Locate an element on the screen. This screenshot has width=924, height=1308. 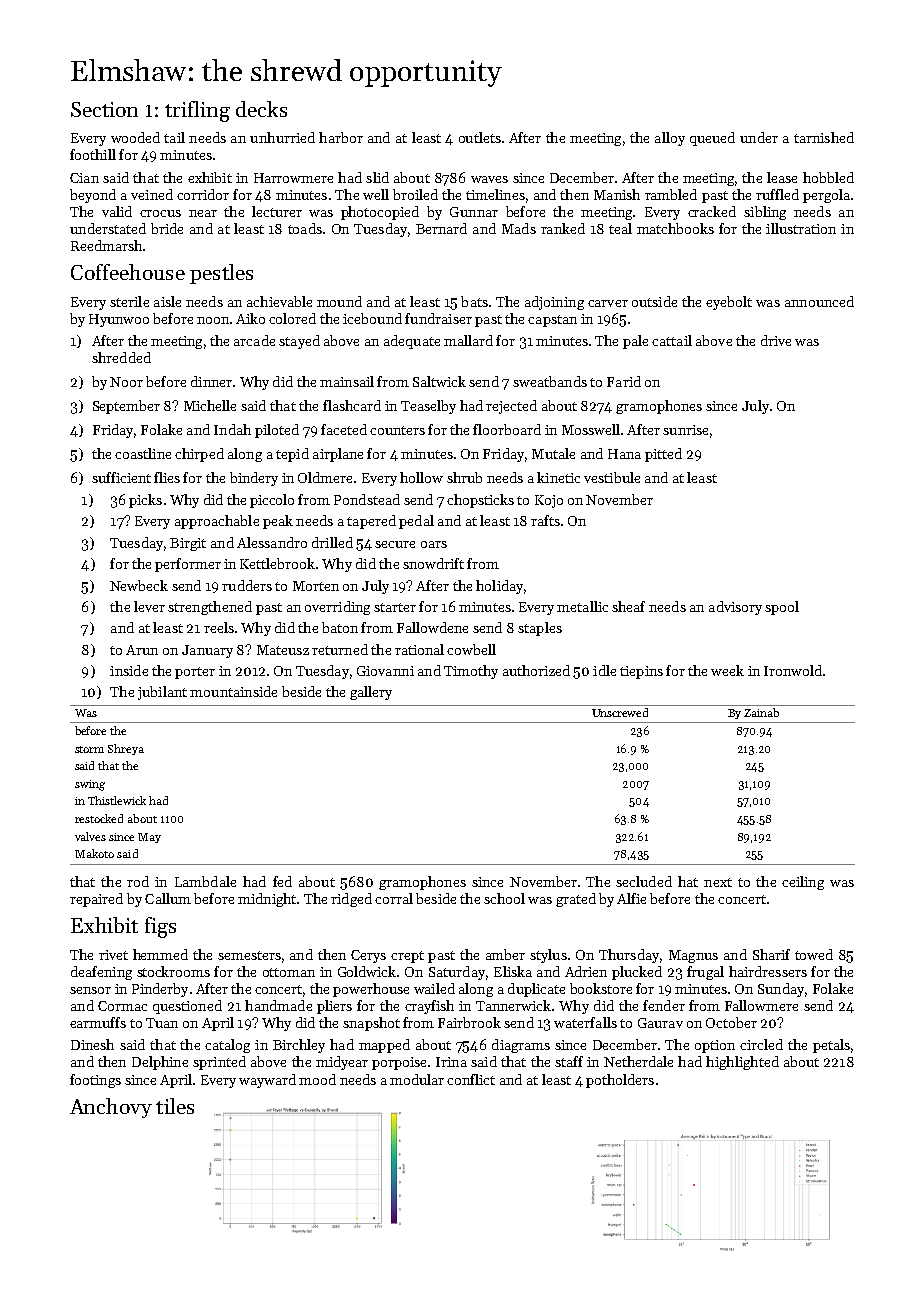
Fallowmere is located at coordinates (761, 1005).
